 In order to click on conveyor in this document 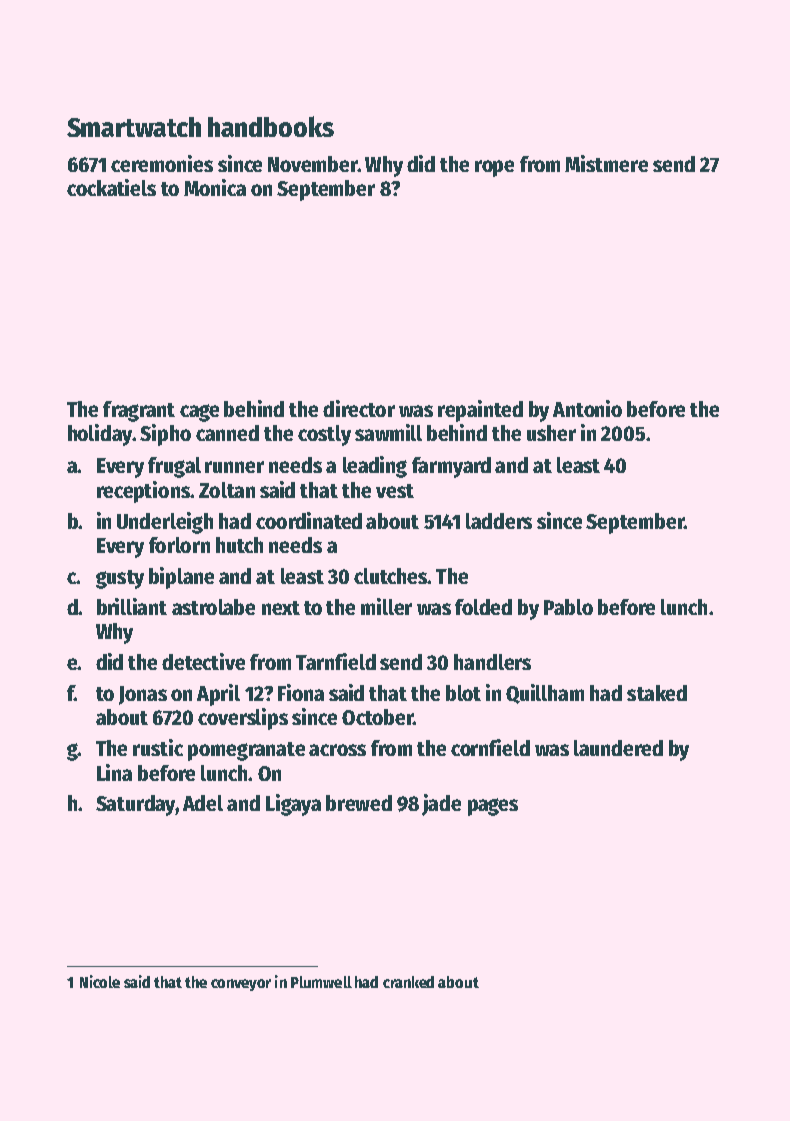, I will do `click(241, 985)`.
